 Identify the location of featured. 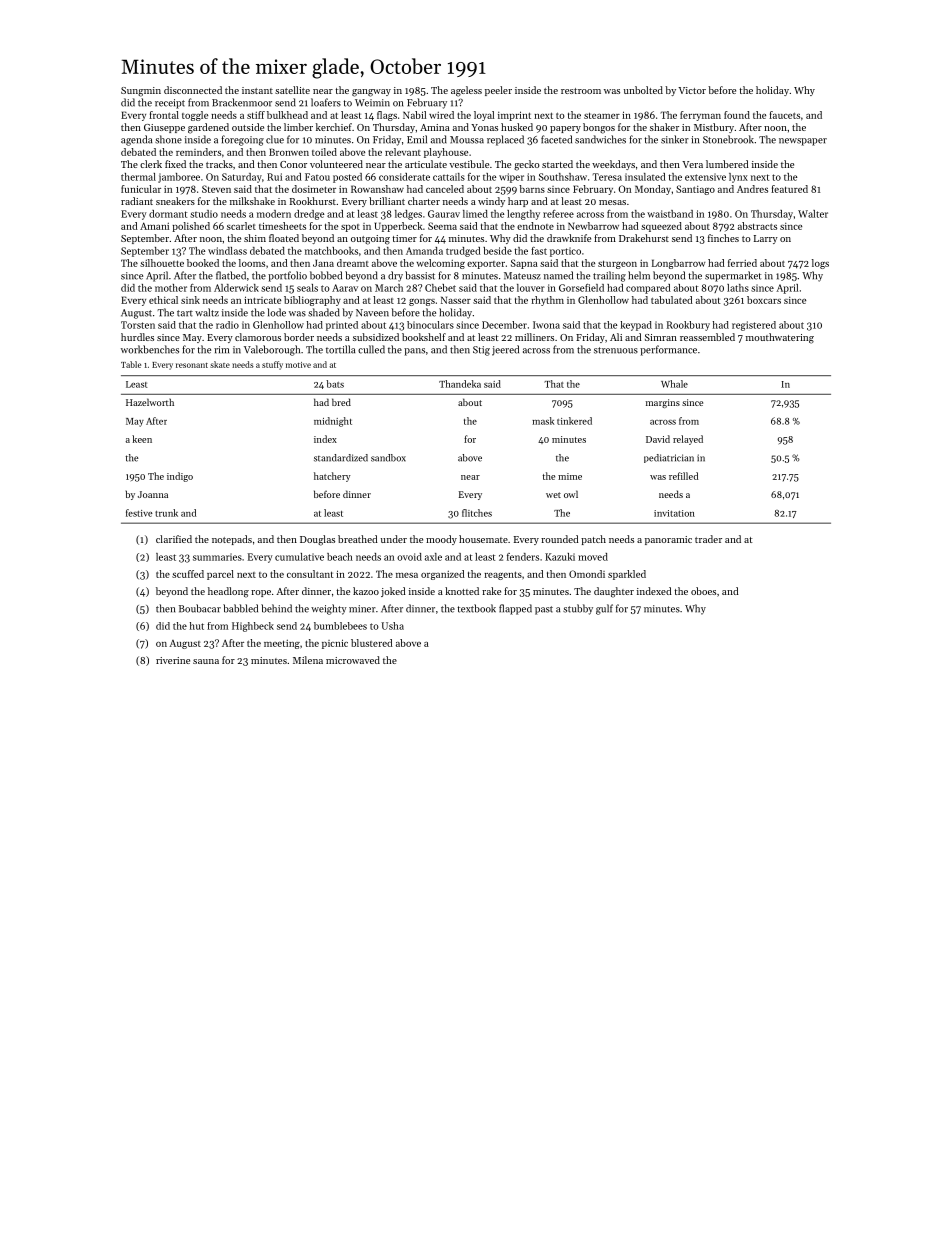
(789, 189).
